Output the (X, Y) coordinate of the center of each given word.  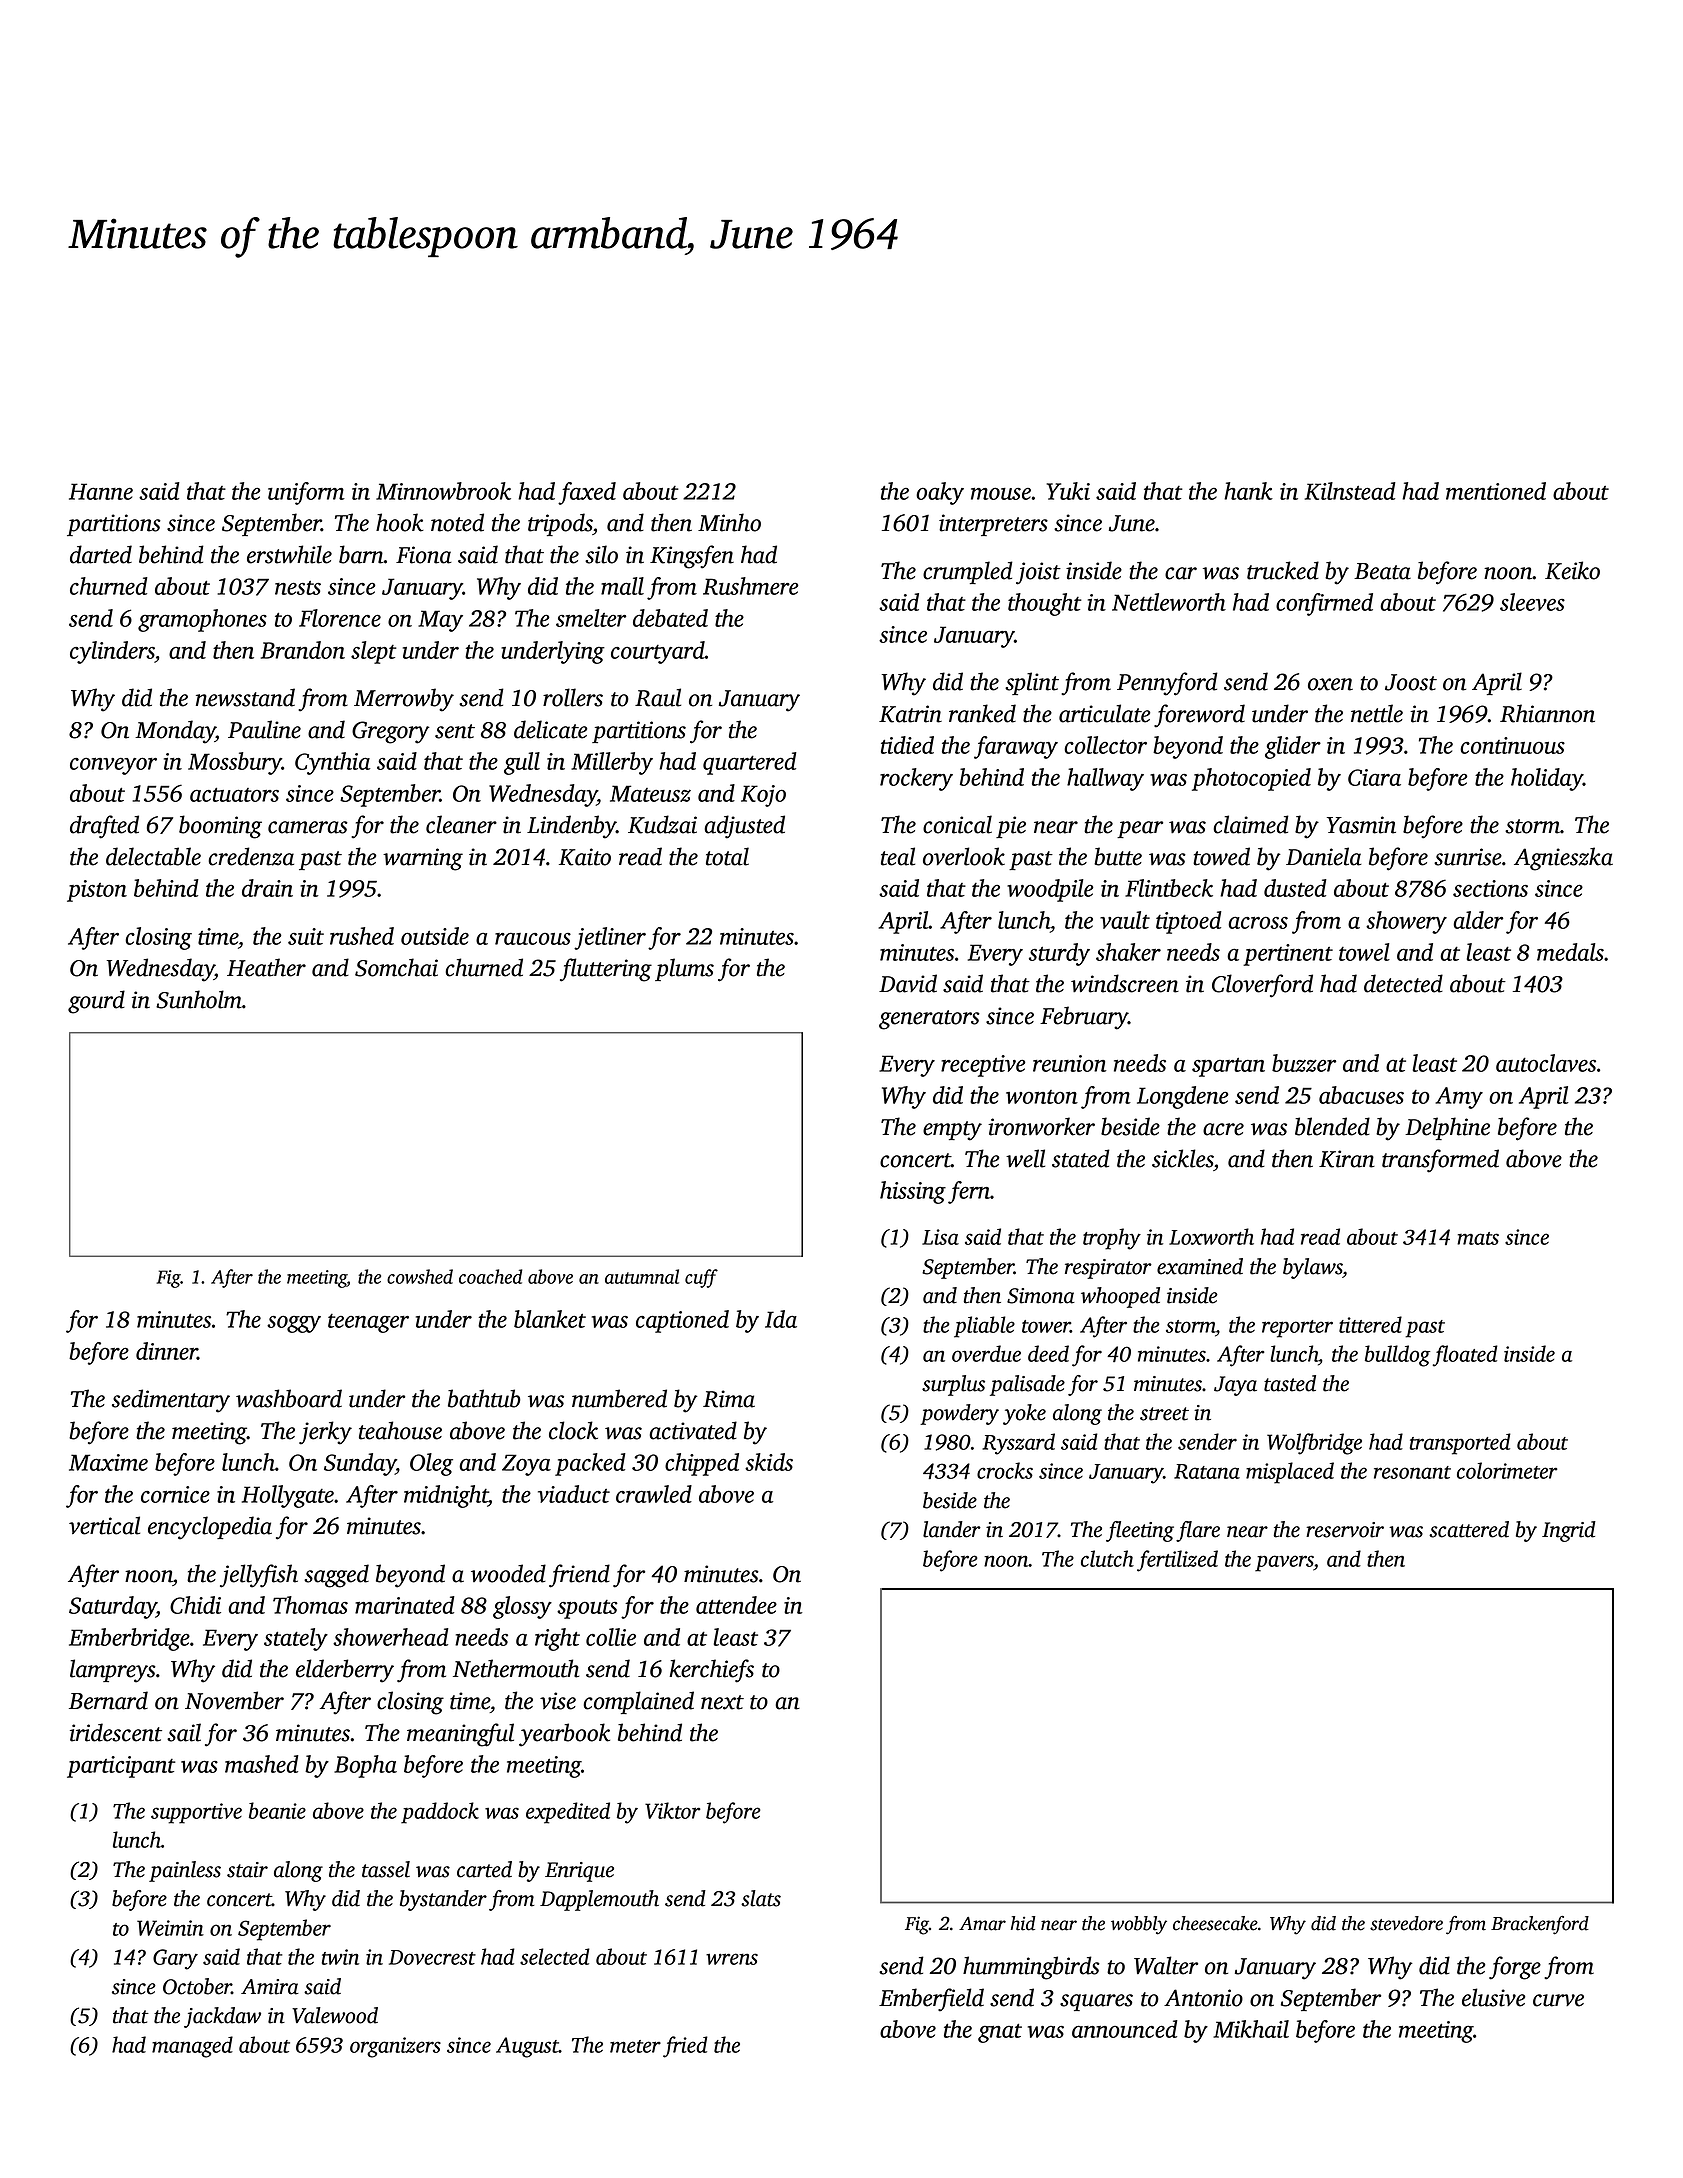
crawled (654, 1494)
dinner (167, 1351)
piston (97, 891)
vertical (104, 1525)
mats (1478, 1238)
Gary (175, 1959)
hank (1248, 491)
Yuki (1068, 491)
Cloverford (1262, 986)
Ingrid (1569, 1531)
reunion (1069, 1063)
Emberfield (931, 2000)
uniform (306, 493)
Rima (729, 1399)
